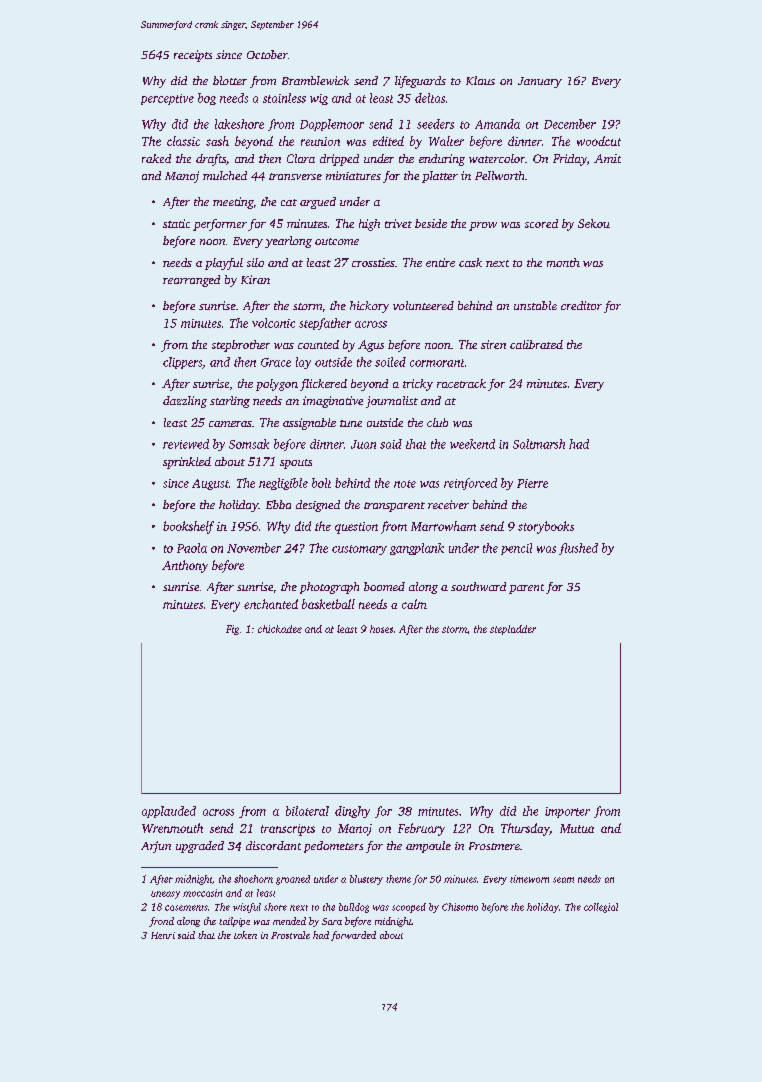 This screenshot has width=762, height=1082. I want to click on platter, so click(440, 177).
